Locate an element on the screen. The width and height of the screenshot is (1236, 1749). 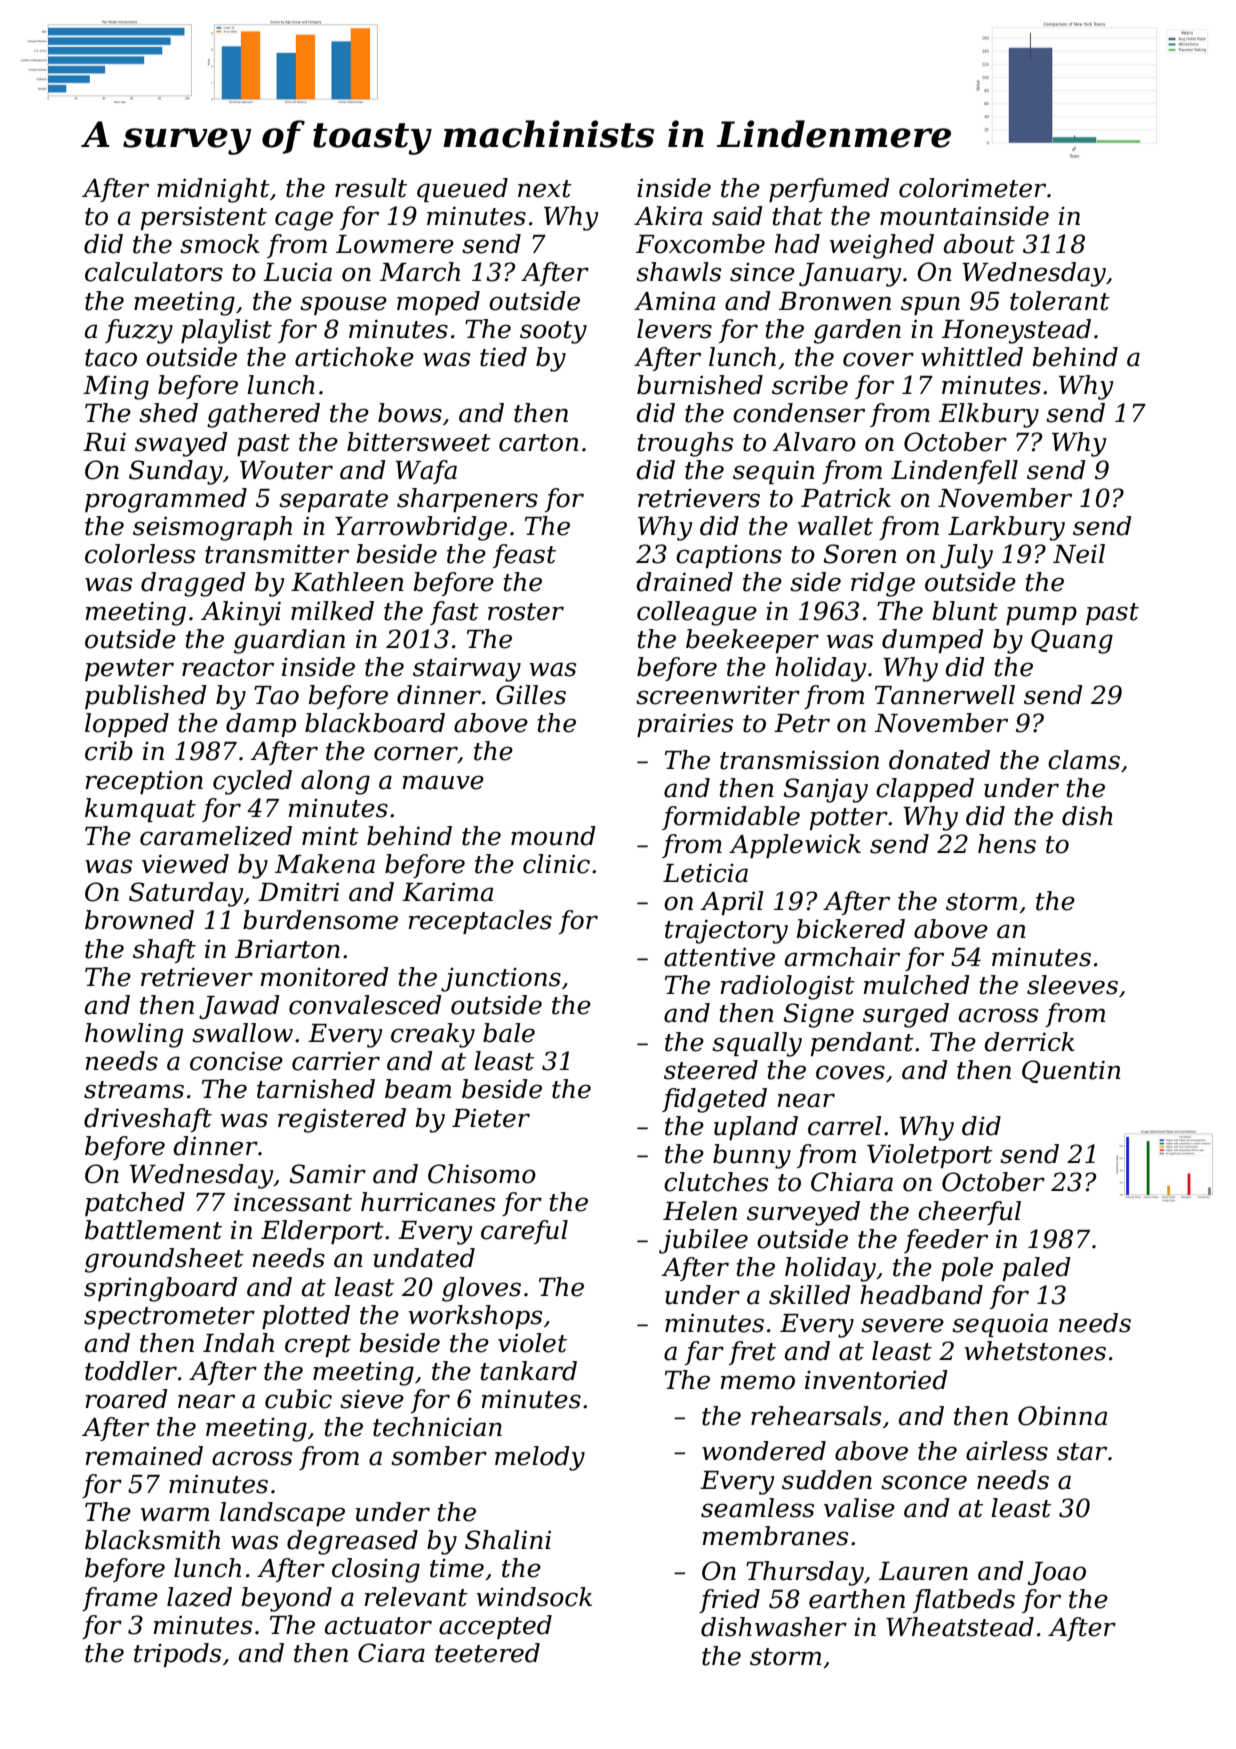
Quang is located at coordinates (1072, 641).
